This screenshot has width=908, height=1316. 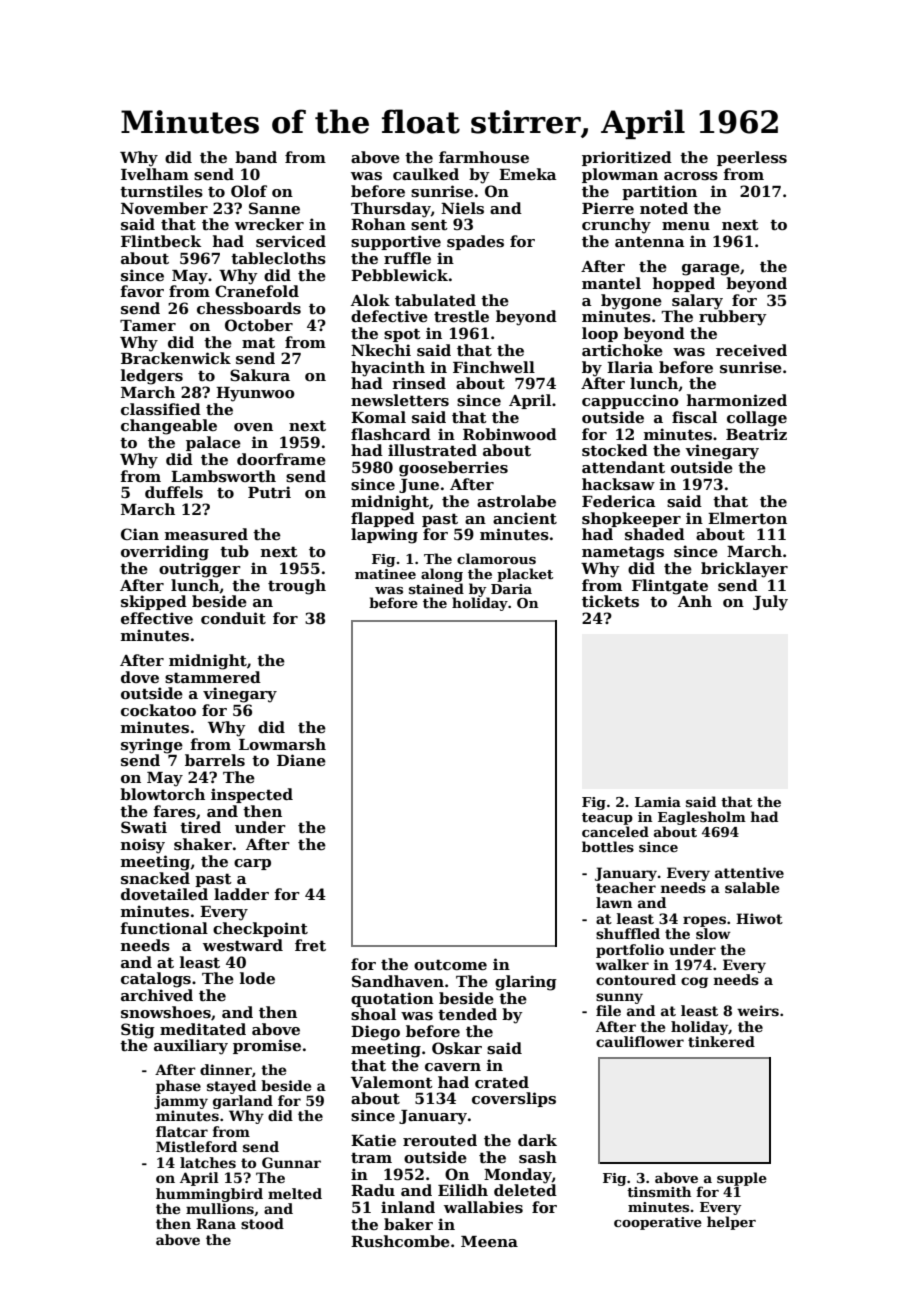 What do you see at coordinates (749, 872) in the screenshot?
I see `attentive` at bounding box center [749, 872].
